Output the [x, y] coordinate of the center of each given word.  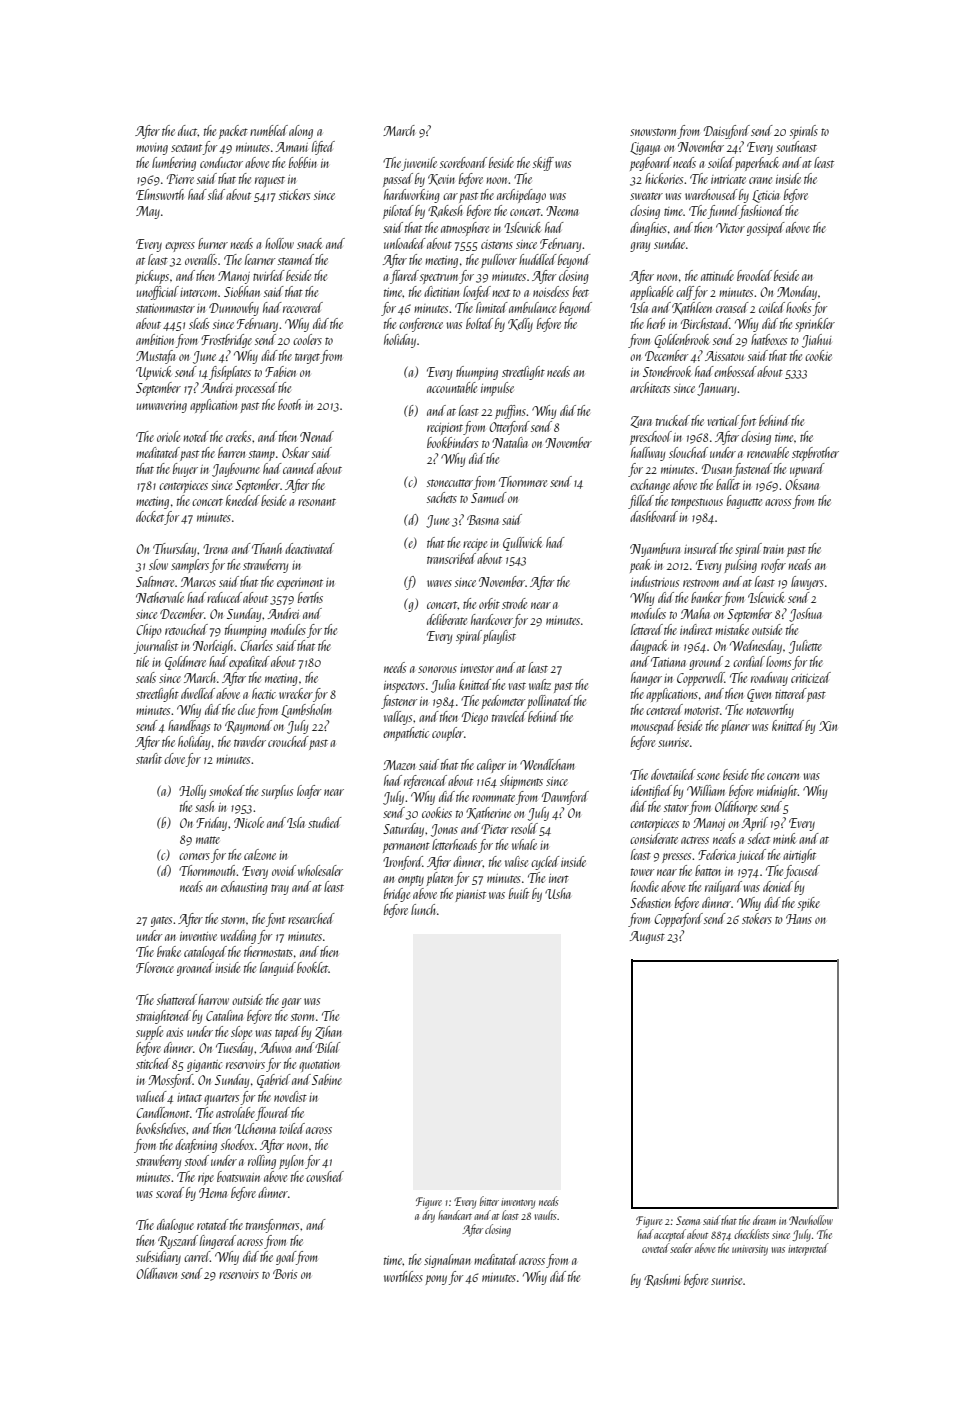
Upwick [154, 373]
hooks [798, 307]
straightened [163, 1017]
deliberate [447, 619]
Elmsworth [160, 194]
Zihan [328, 1032]
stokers [757, 918]
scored [170, 1192]
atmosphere [465, 229]
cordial [749, 661]
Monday [797, 293]
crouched [288, 741]
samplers [190, 566]
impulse [497, 389]
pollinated [550, 702]
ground [706, 663]
